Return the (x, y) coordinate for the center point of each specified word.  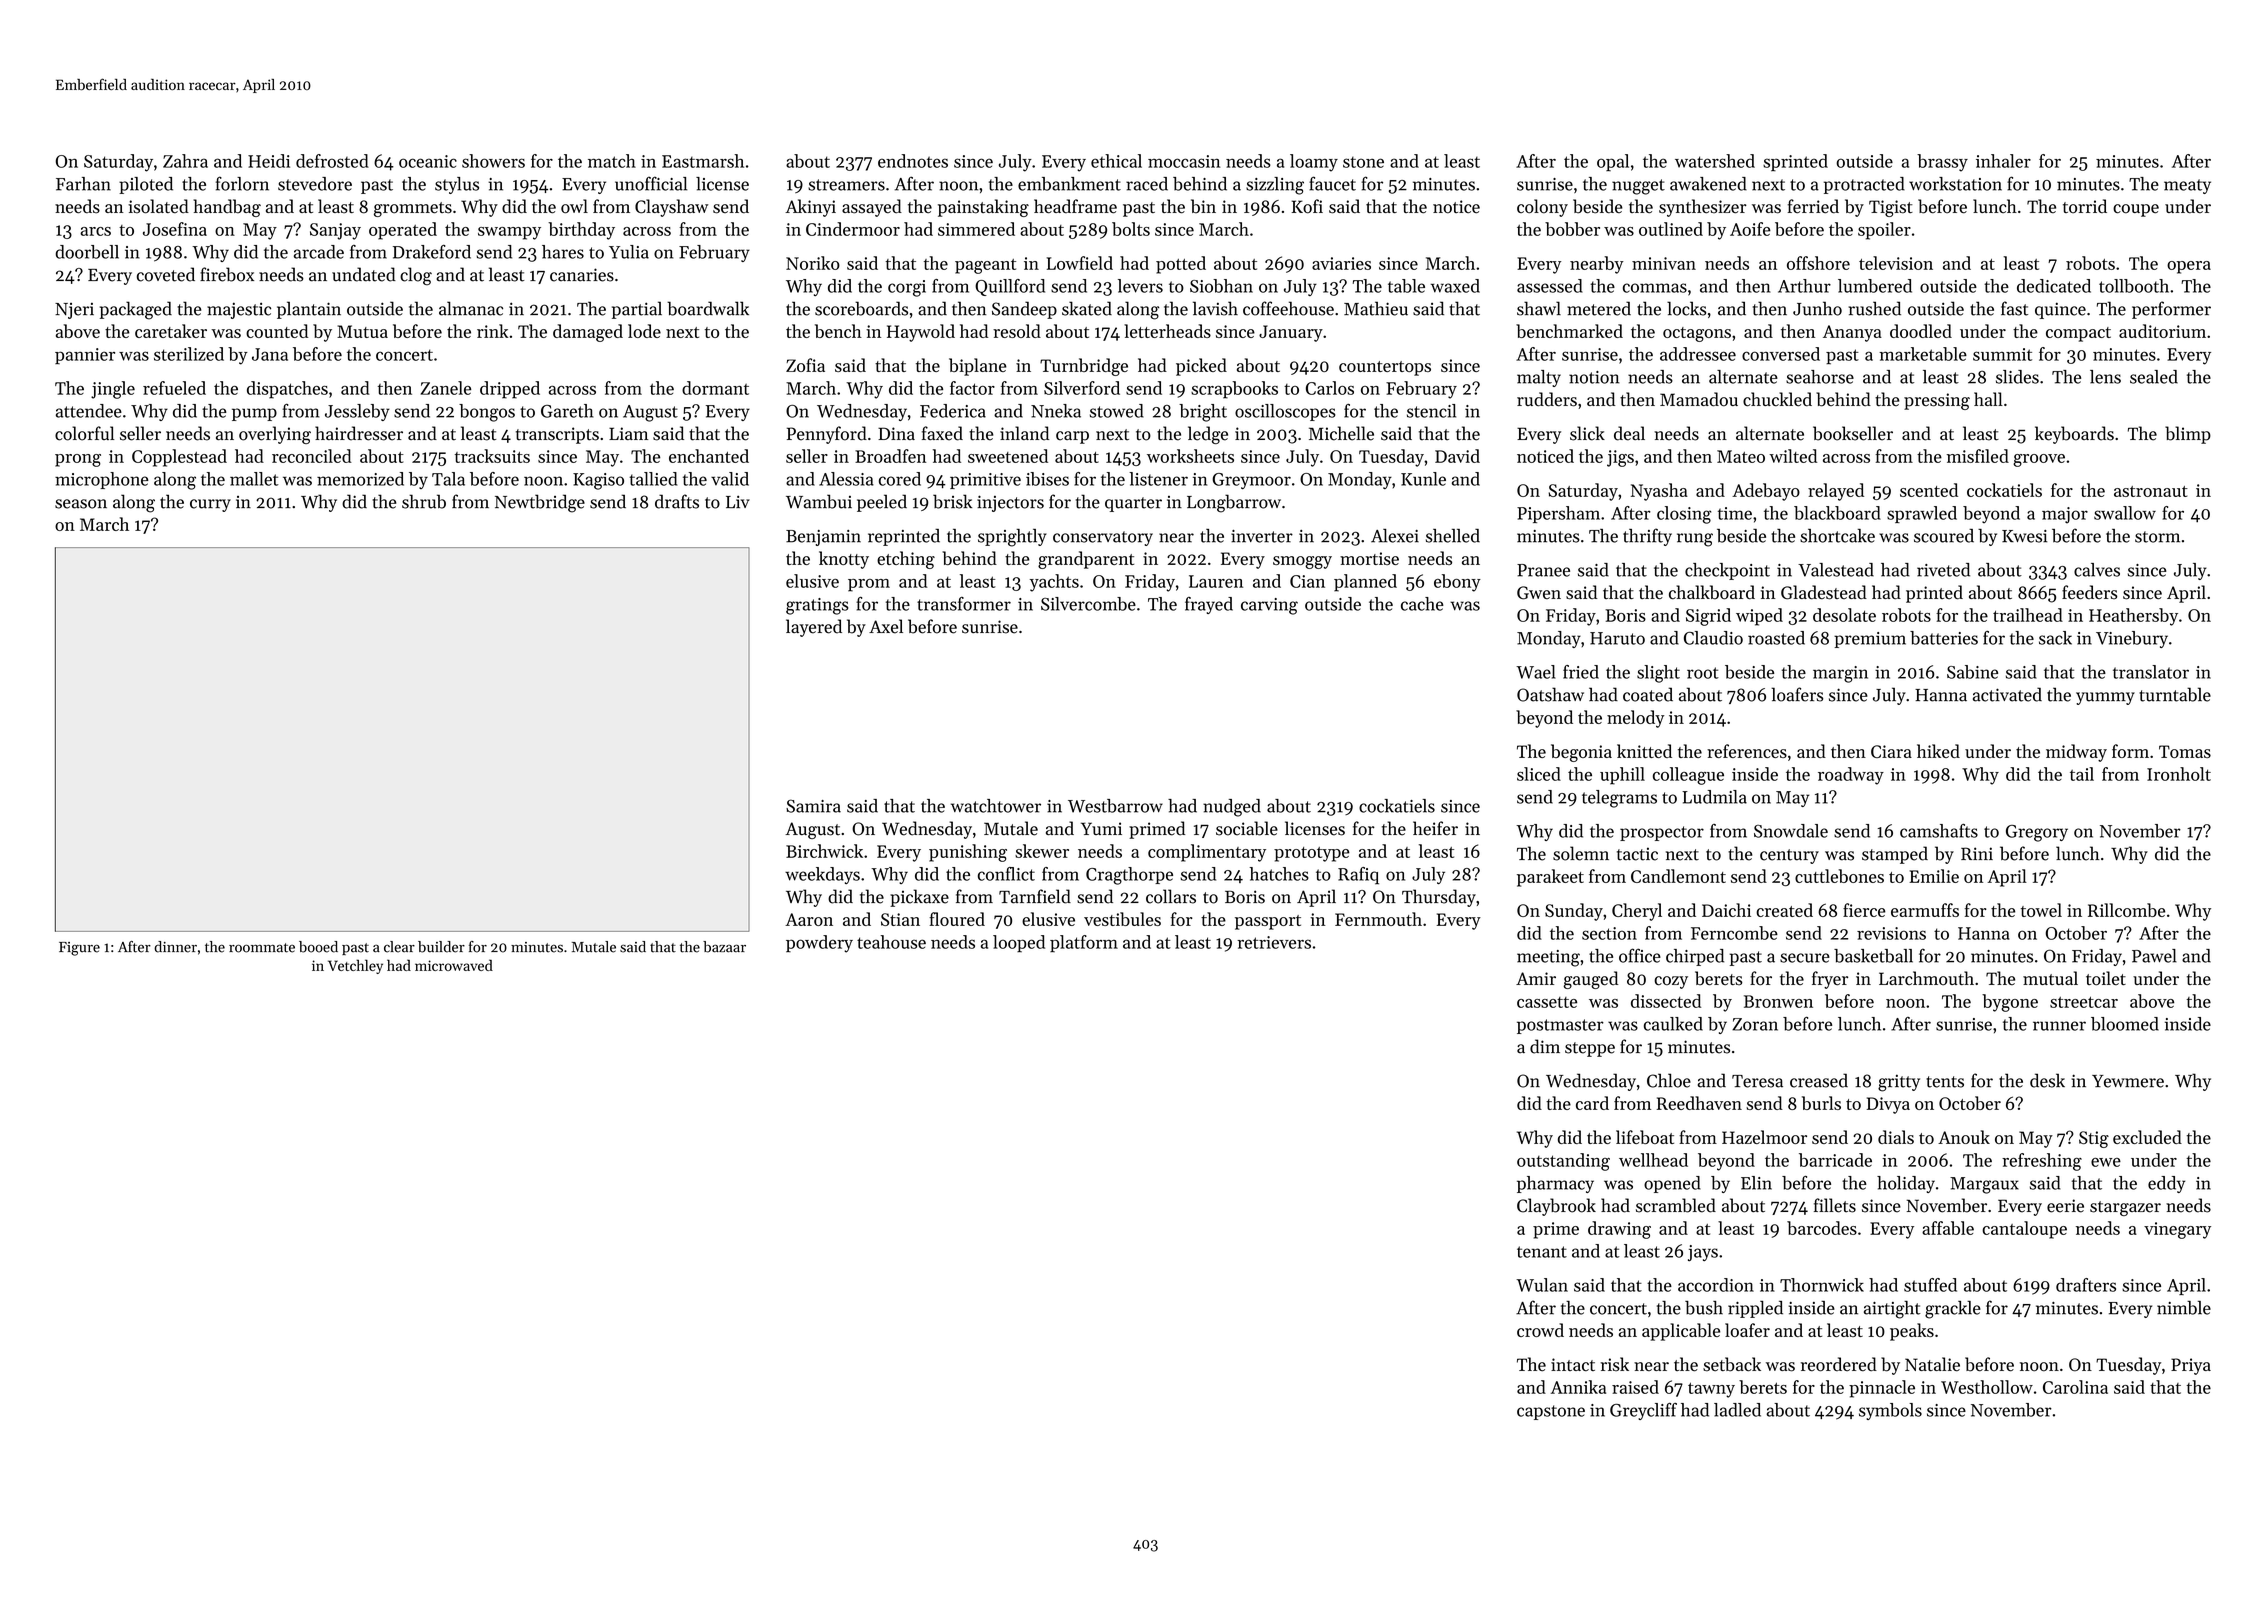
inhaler (2003, 161)
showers (493, 161)
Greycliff (1643, 1411)
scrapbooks (1234, 390)
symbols (1890, 1411)
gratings (817, 606)
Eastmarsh (703, 161)
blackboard (1837, 513)
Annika (1578, 1387)
